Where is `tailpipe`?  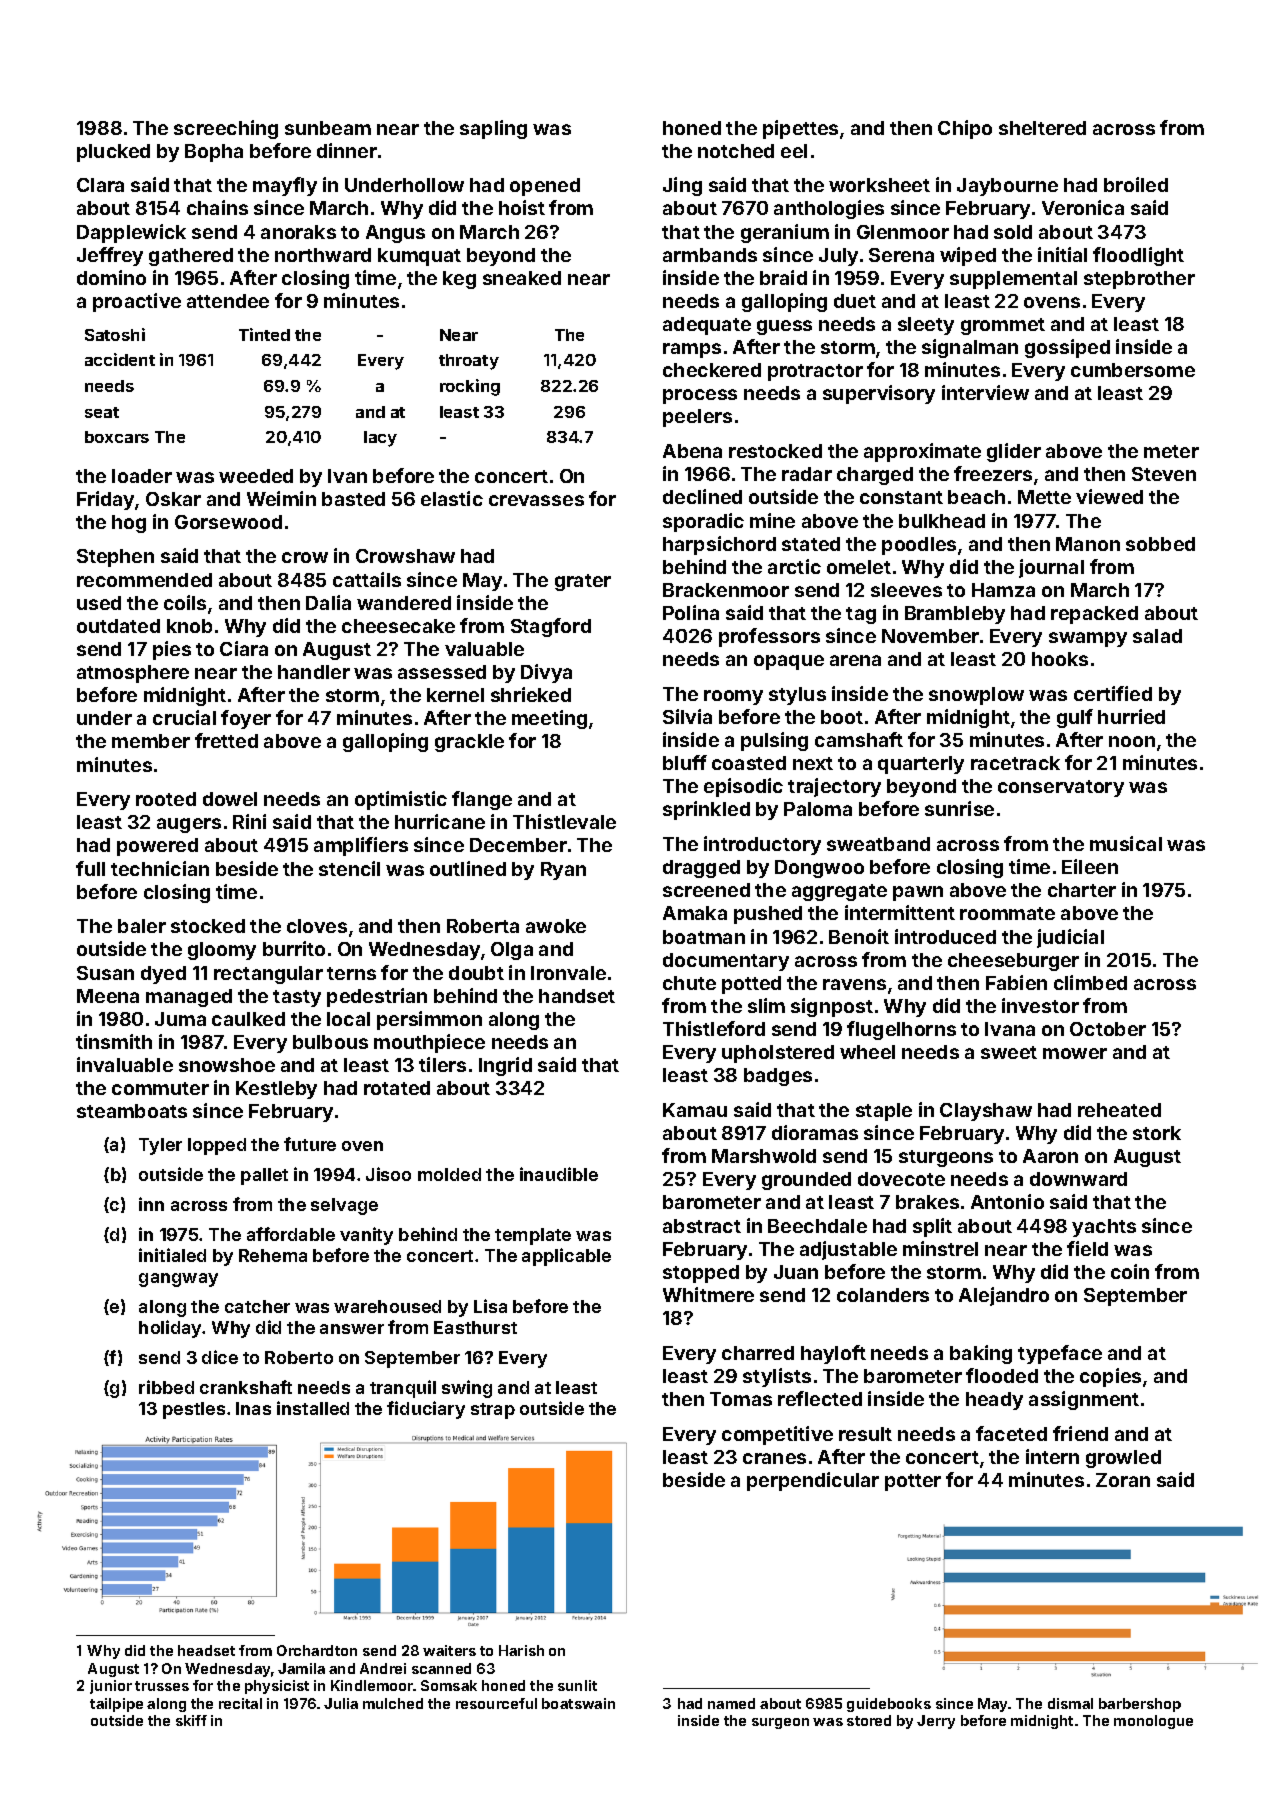
tailpipe is located at coordinates (116, 1705).
